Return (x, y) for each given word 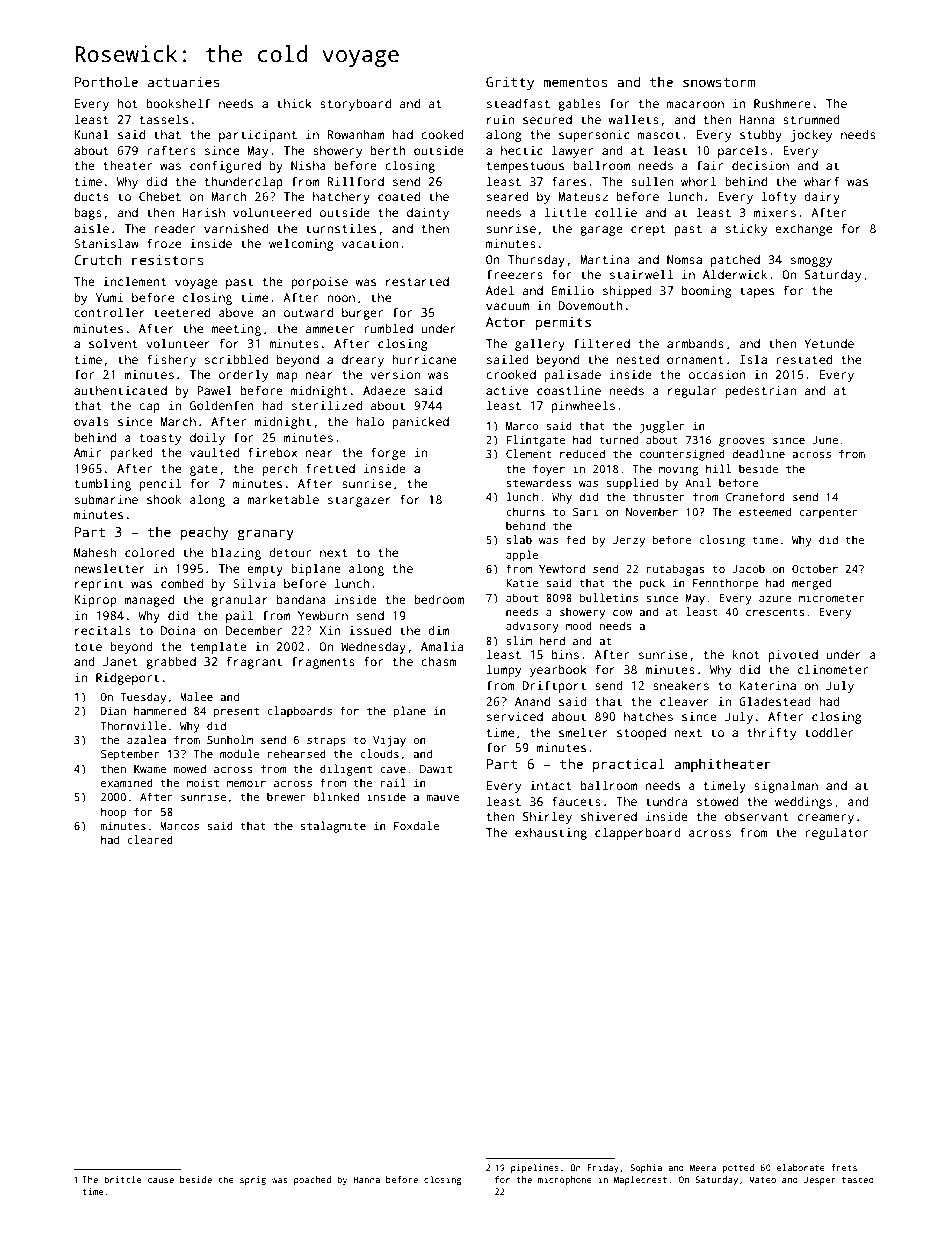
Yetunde (829, 343)
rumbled (388, 328)
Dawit (436, 768)
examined (127, 782)
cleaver (684, 701)
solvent (113, 343)
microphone (565, 1180)
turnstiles (341, 228)
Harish (203, 212)
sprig (253, 1180)
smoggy (811, 262)
